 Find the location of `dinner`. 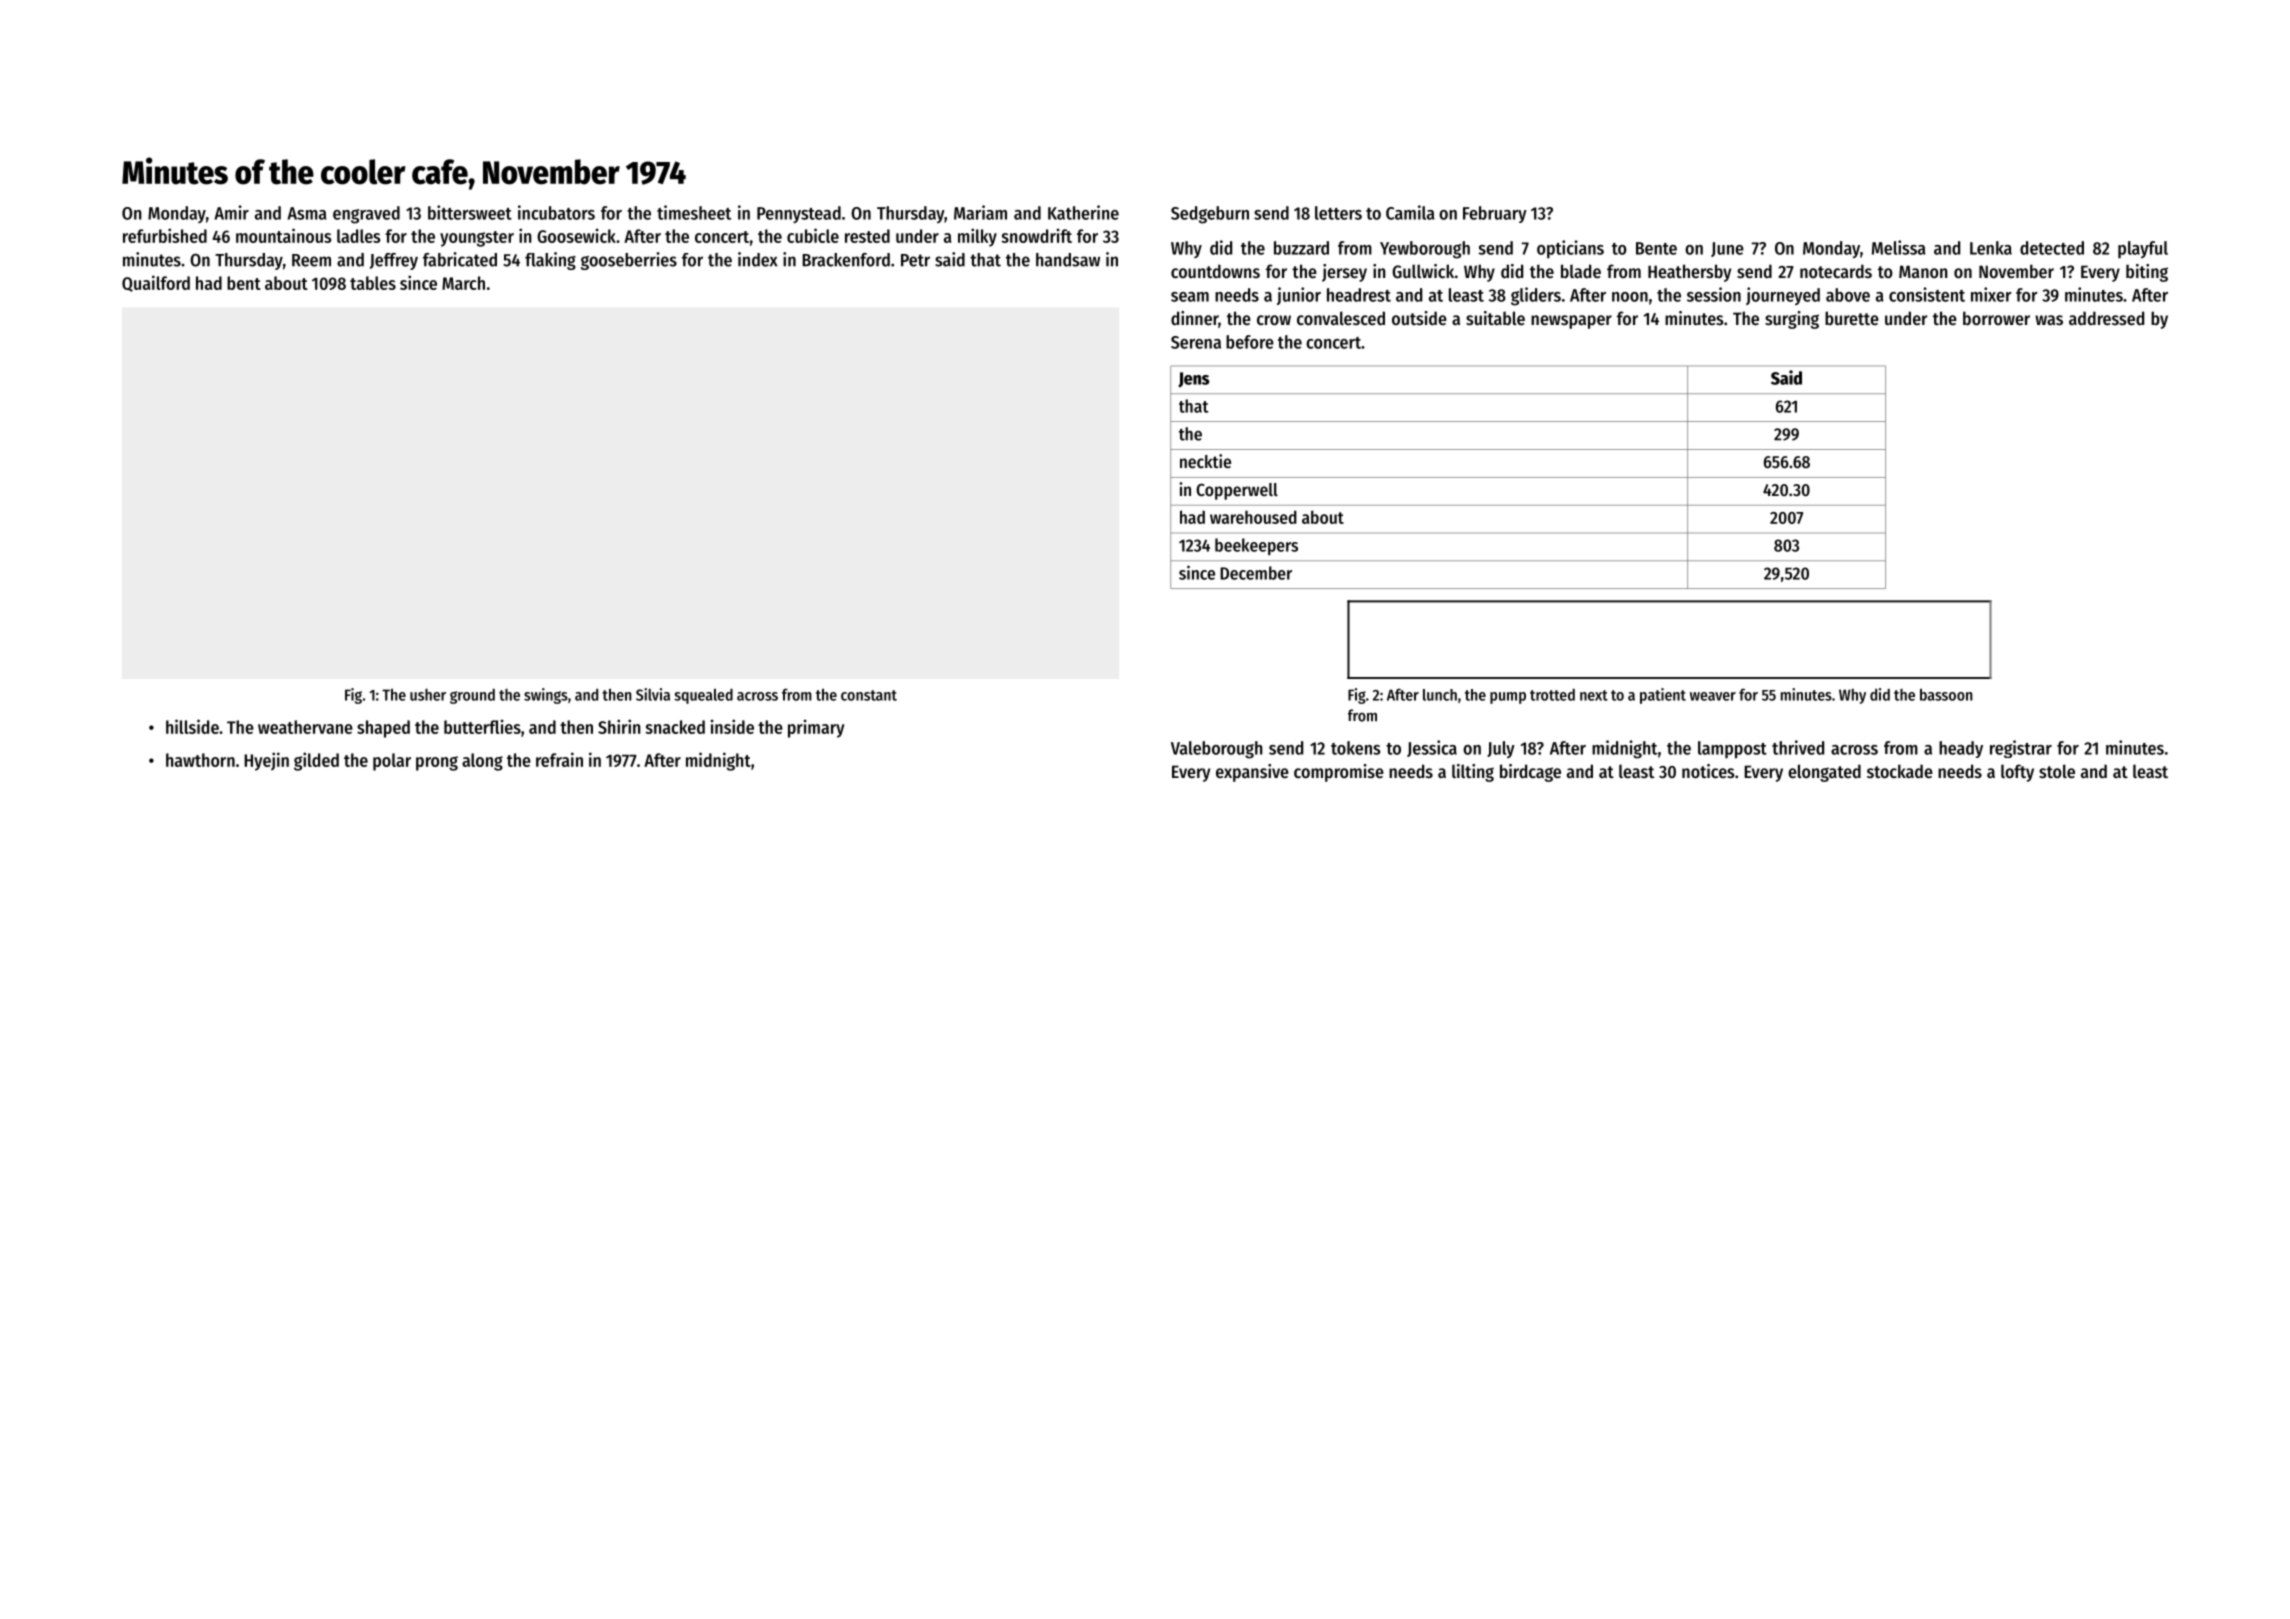

dinner is located at coordinates (1195, 319).
